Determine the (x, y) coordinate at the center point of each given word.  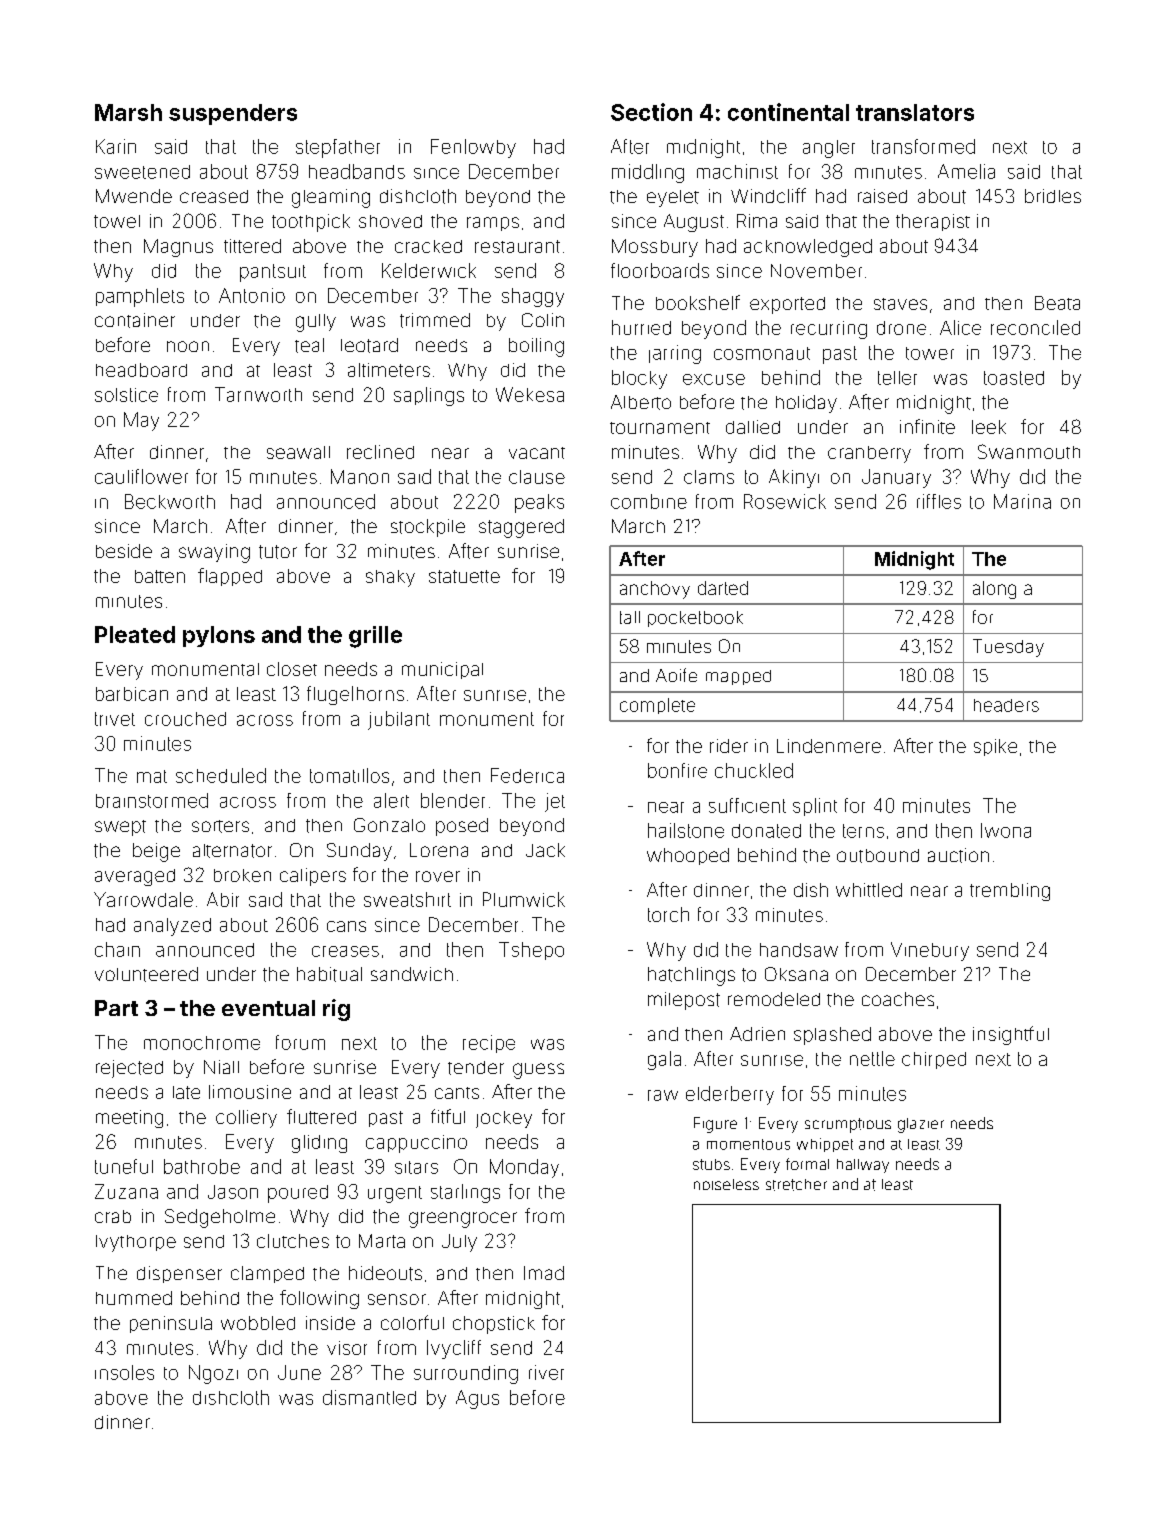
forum (300, 1042)
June (299, 1372)
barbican (132, 694)
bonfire (677, 770)
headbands (357, 171)
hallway (863, 1166)
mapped (738, 677)
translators (915, 112)
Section (651, 112)
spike (995, 747)
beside (124, 551)
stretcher (796, 1185)
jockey (504, 1119)
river (546, 1372)
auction (958, 855)
